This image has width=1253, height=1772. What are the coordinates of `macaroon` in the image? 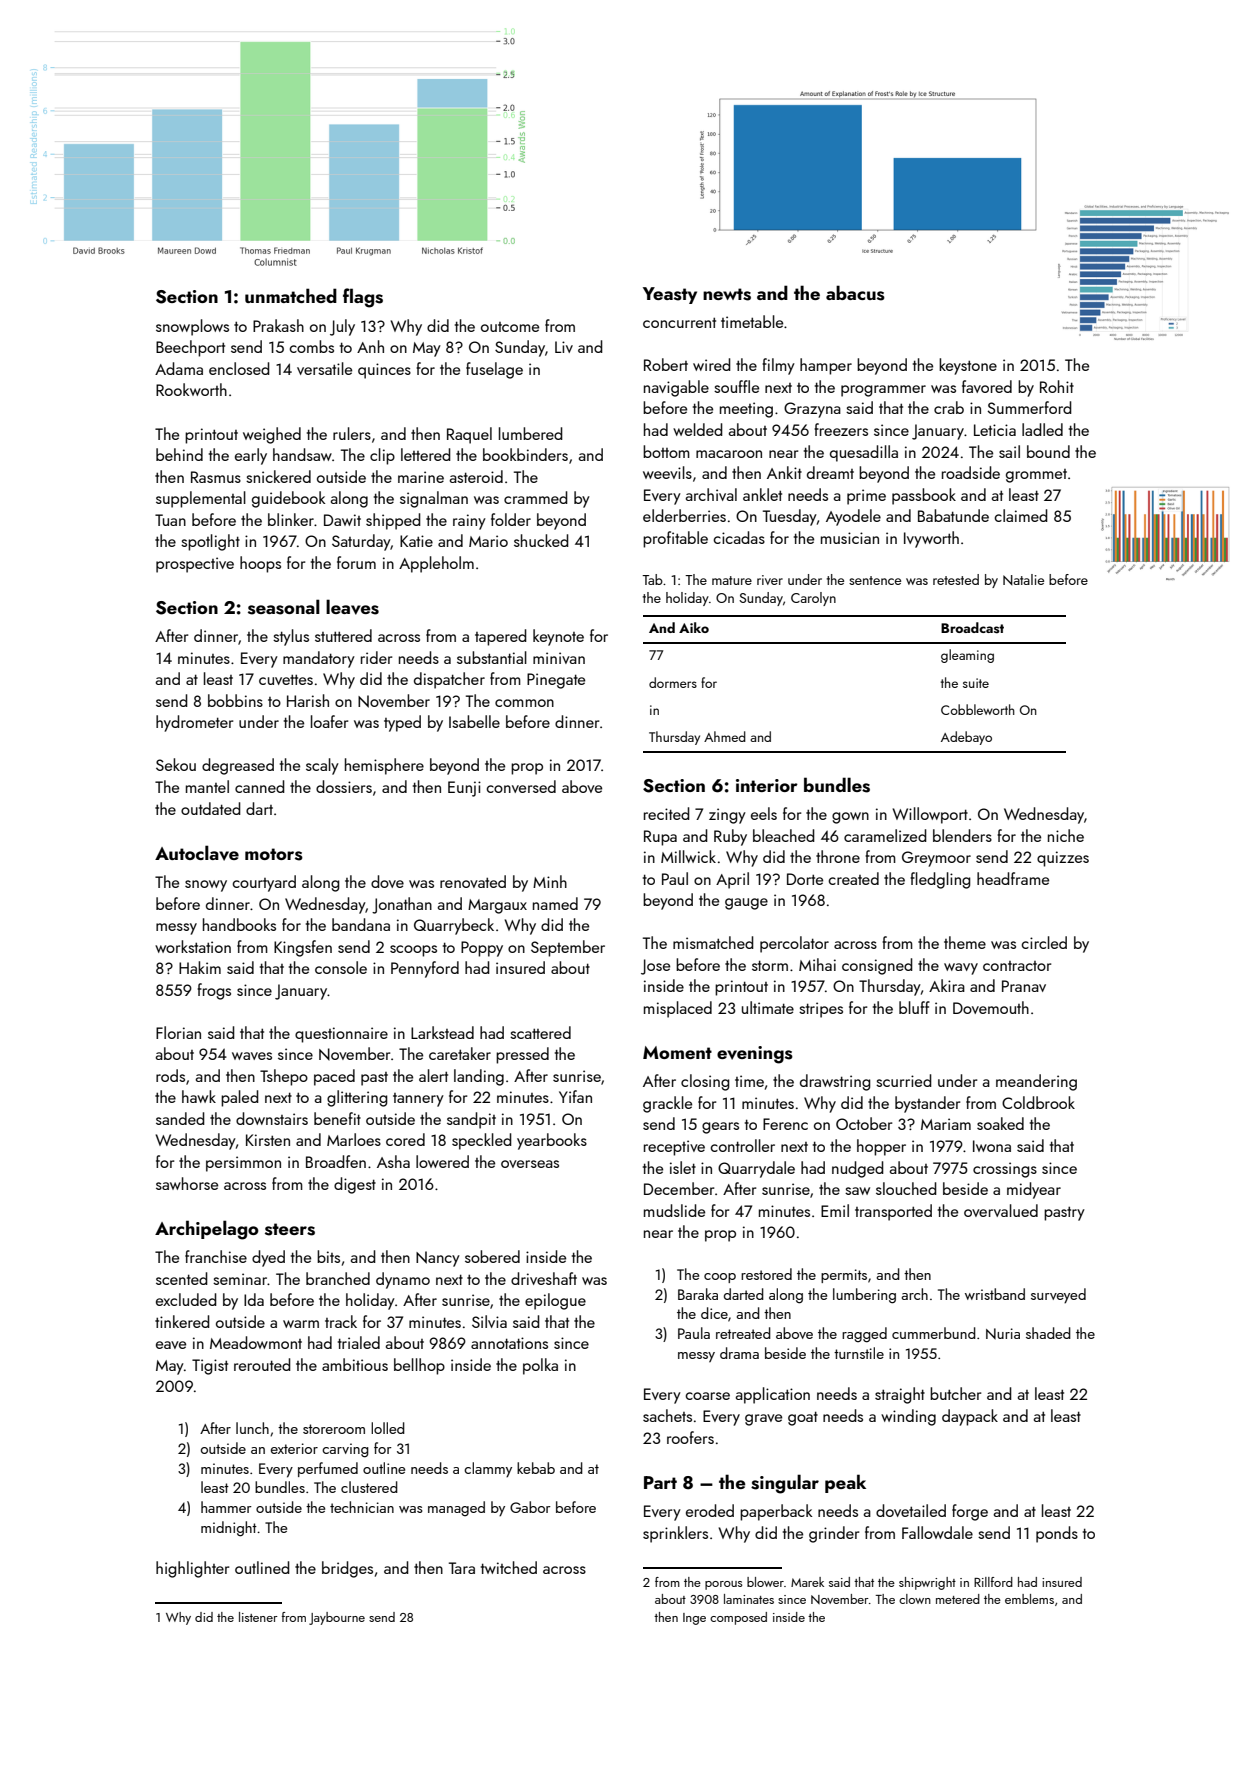 It's located at (729, 454).
